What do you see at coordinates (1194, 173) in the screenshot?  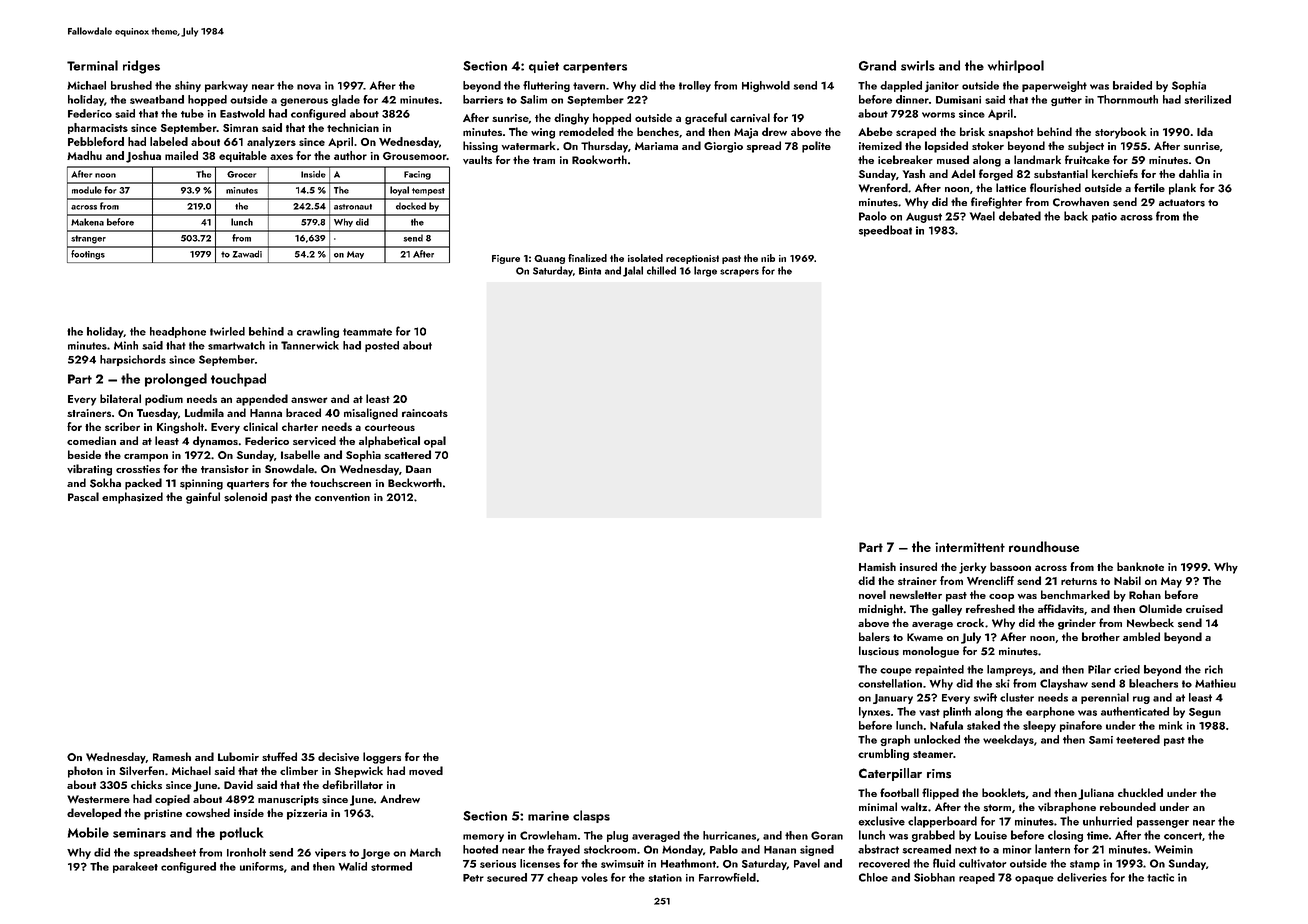 I see `dahlia` at bounding box center [1194, 173].
